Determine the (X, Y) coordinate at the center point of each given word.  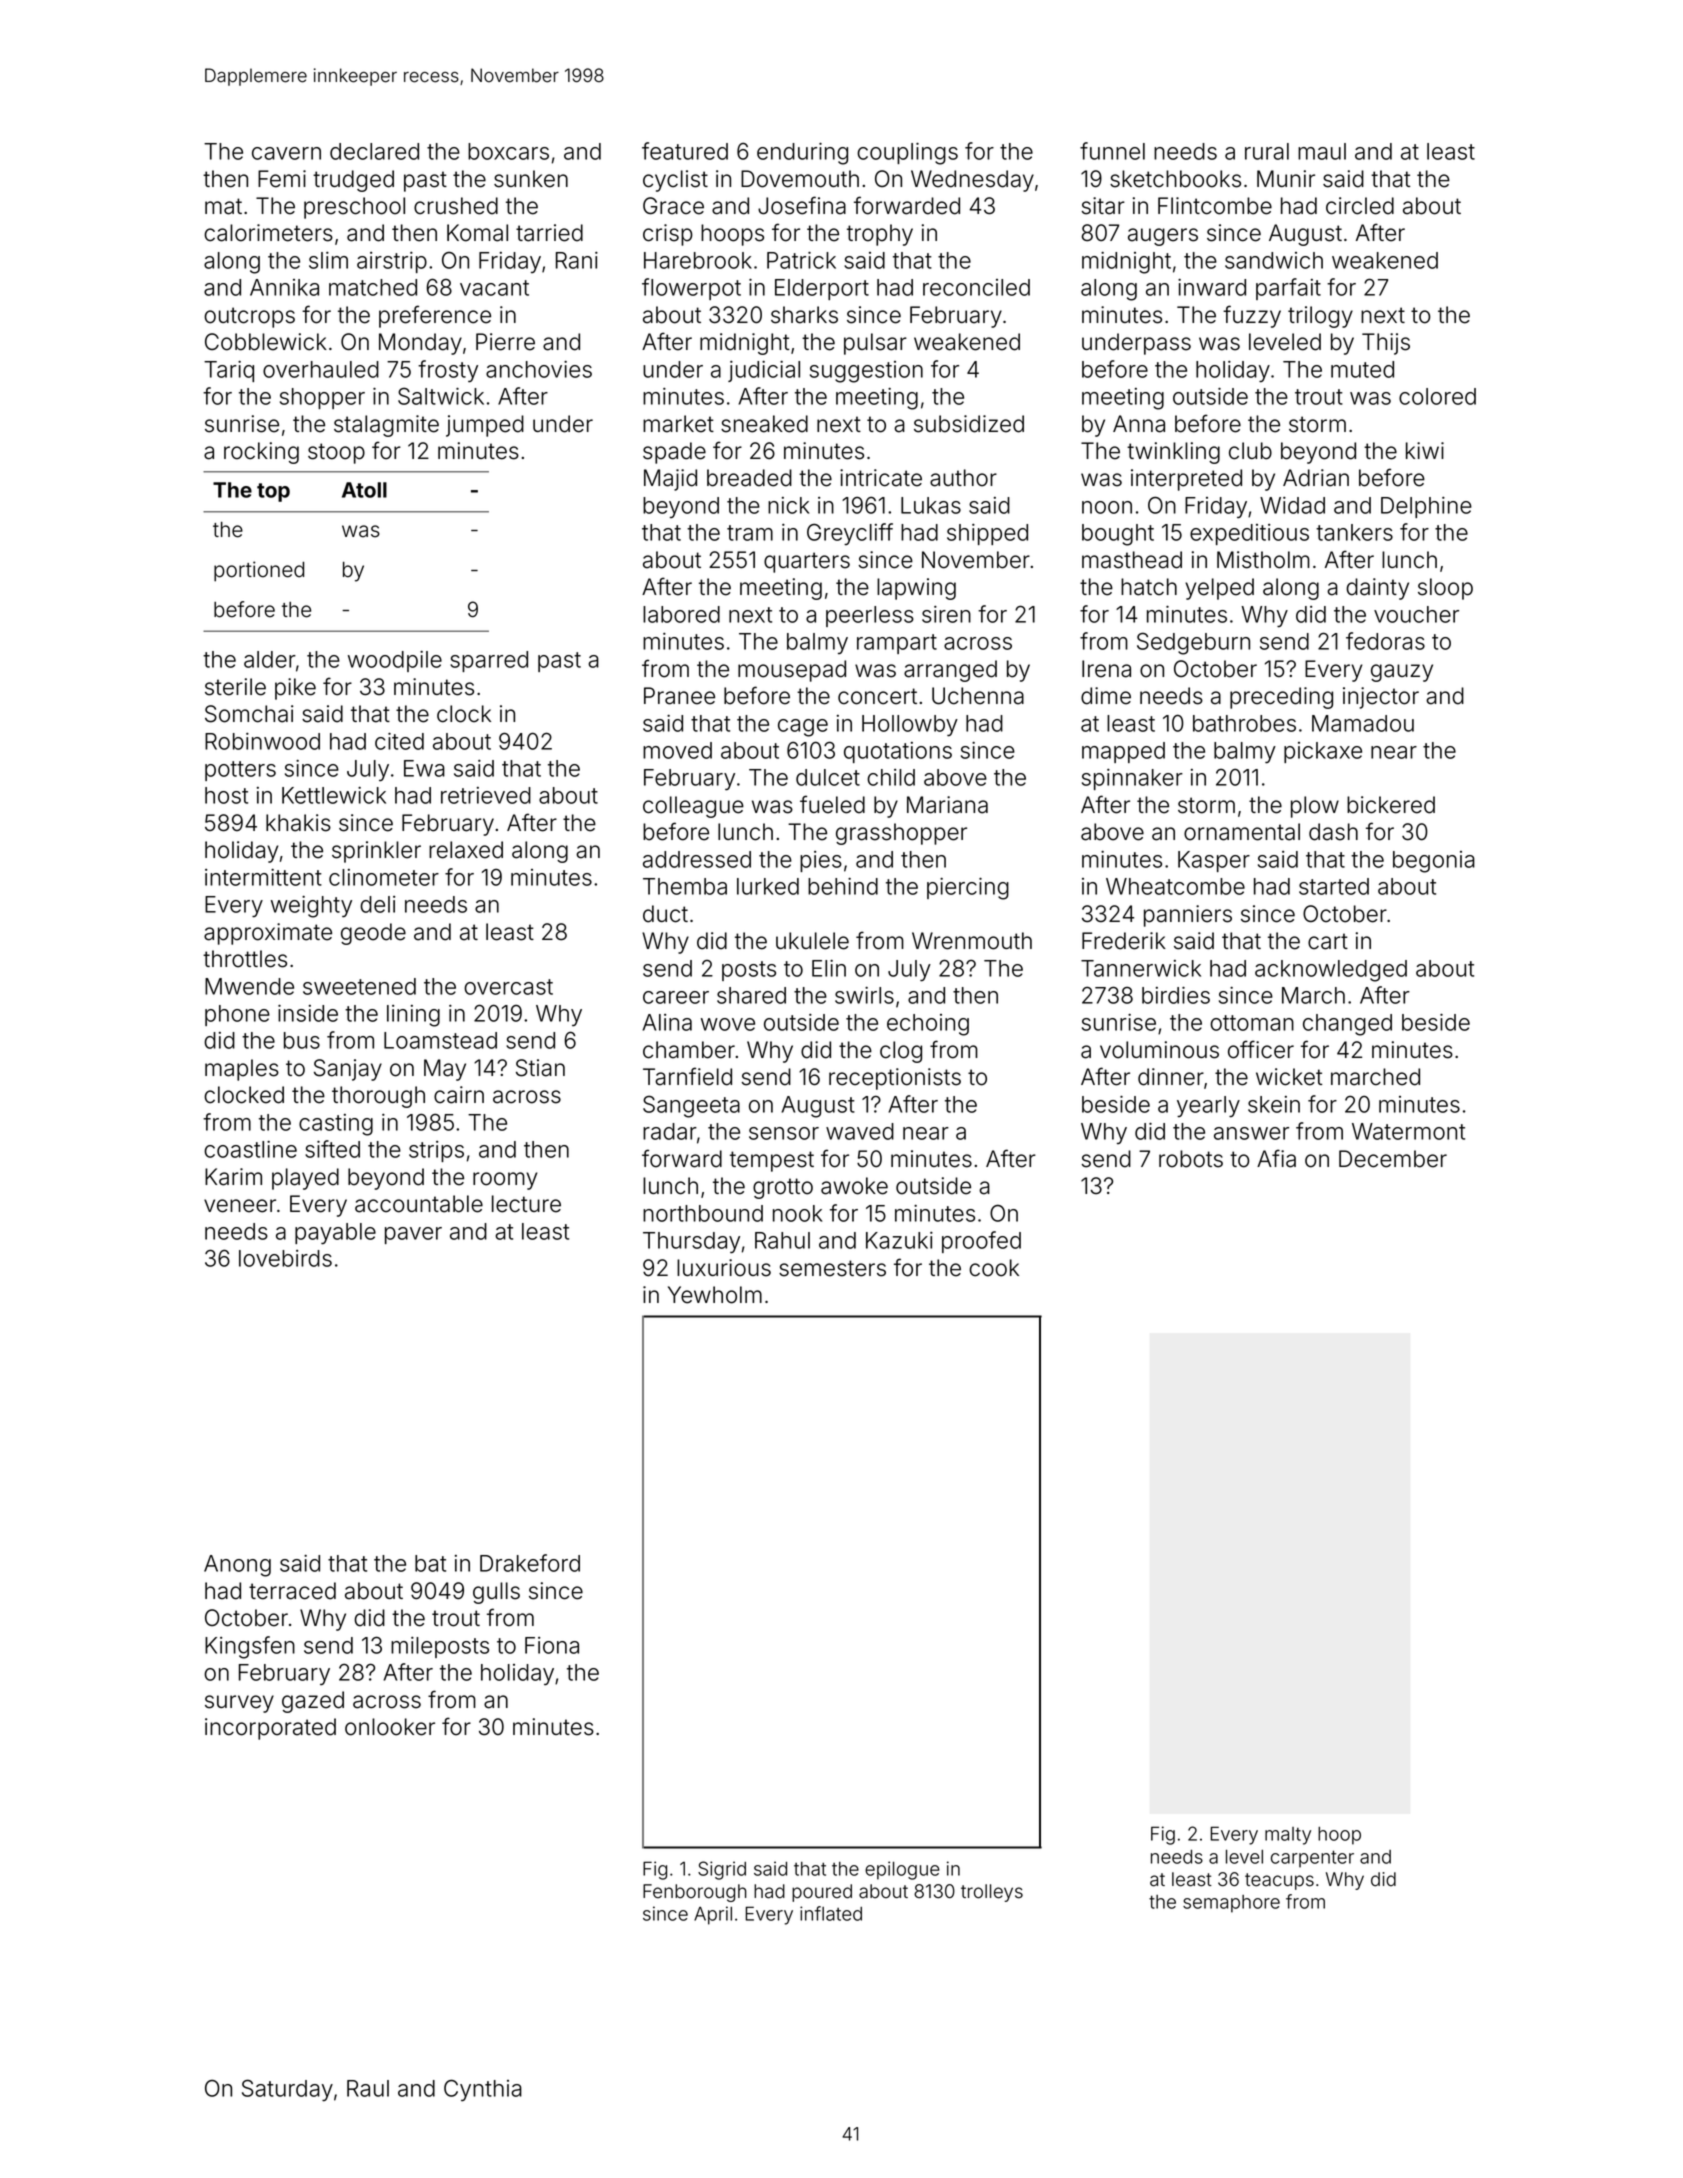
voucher (1416, 614)
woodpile (395, 661)
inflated (831, 1913)
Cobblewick (266, 342)
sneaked (764, 424)
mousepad (792, 671)
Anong (237, 1566)
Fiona (552, 1645)
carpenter (1312, 1859)
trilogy (1320, 317)
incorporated (270, 1729)
